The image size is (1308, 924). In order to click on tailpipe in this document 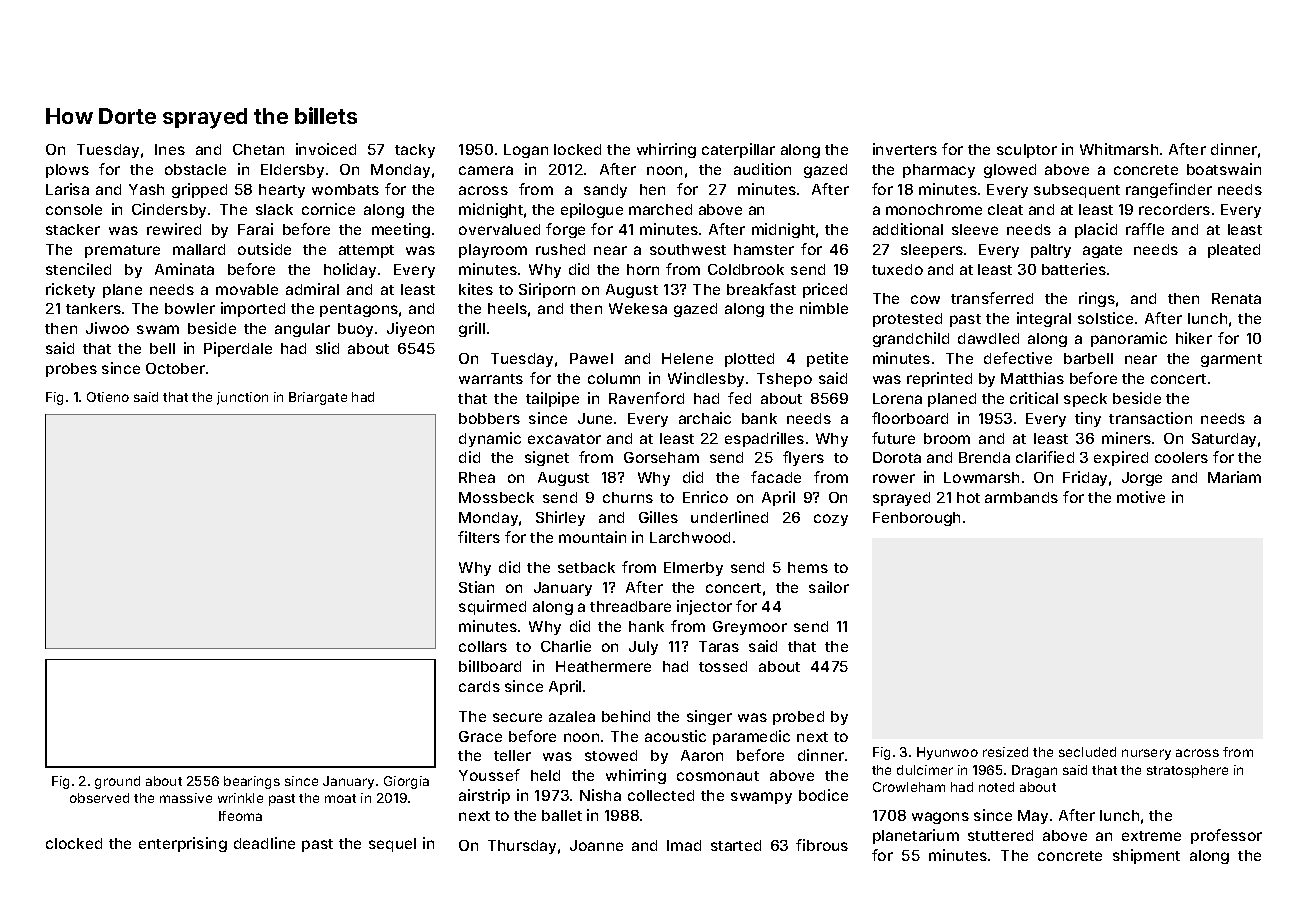, I will do `click(552, 399)`.
